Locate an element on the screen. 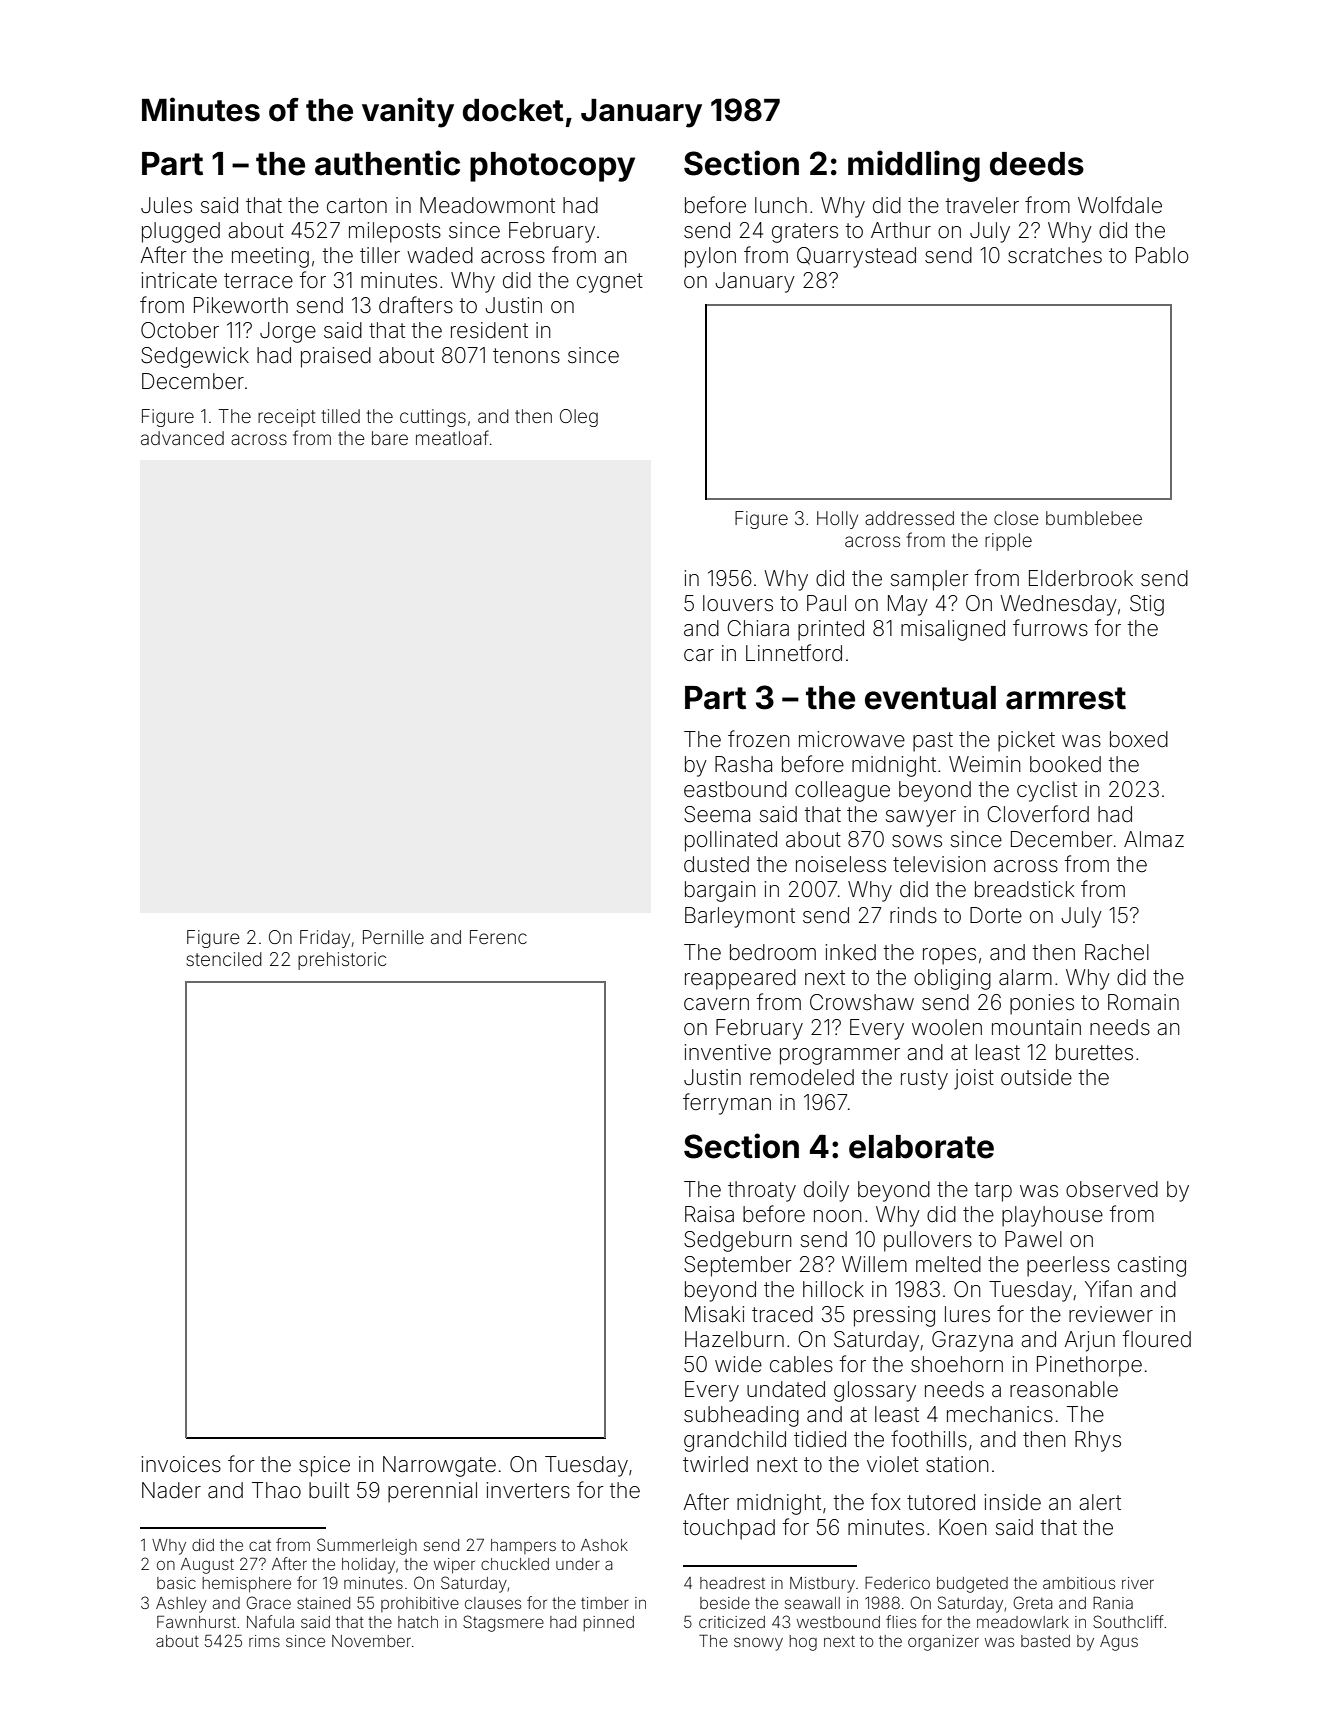  cavern is located at coordinates (716, 1004).
